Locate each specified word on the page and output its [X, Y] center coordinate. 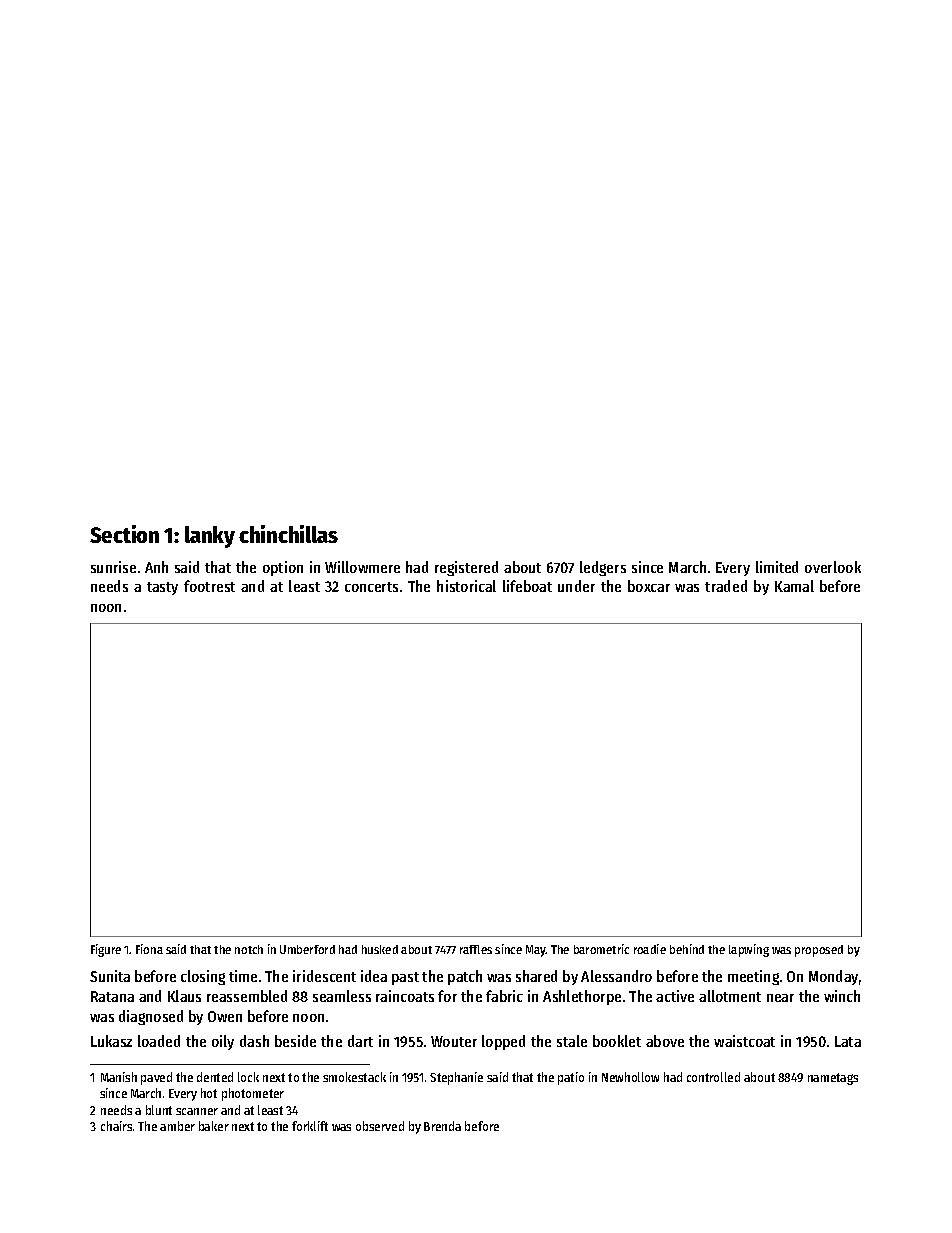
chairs [116, 1126]
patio [571, 1078]
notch [249, 949]
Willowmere [362, 567]
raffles [476, 949]
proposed [819, 951]
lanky [210, 537]
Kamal [794, 586]
